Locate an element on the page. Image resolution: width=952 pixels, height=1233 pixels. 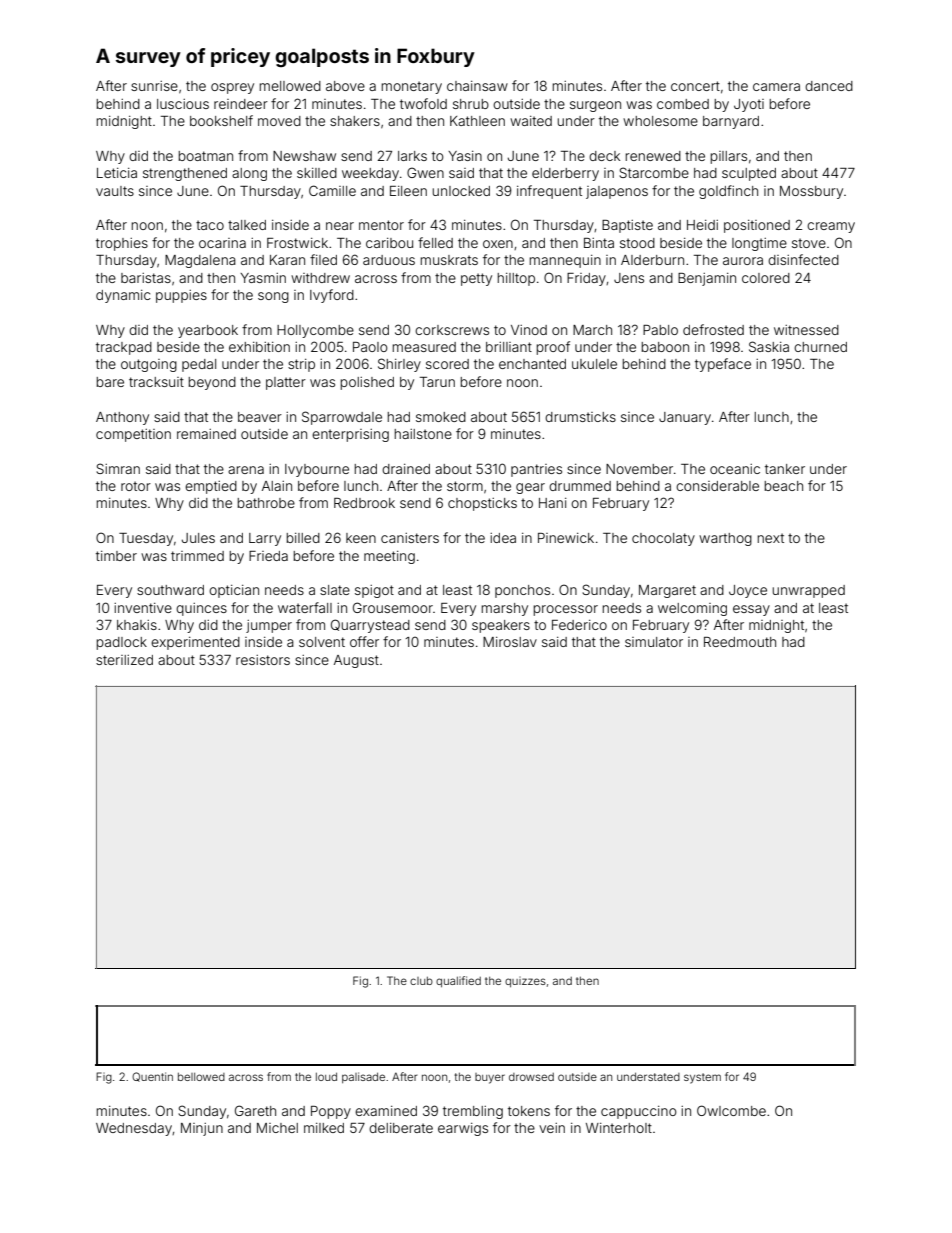
system is located at coordinates (702, 1078).
